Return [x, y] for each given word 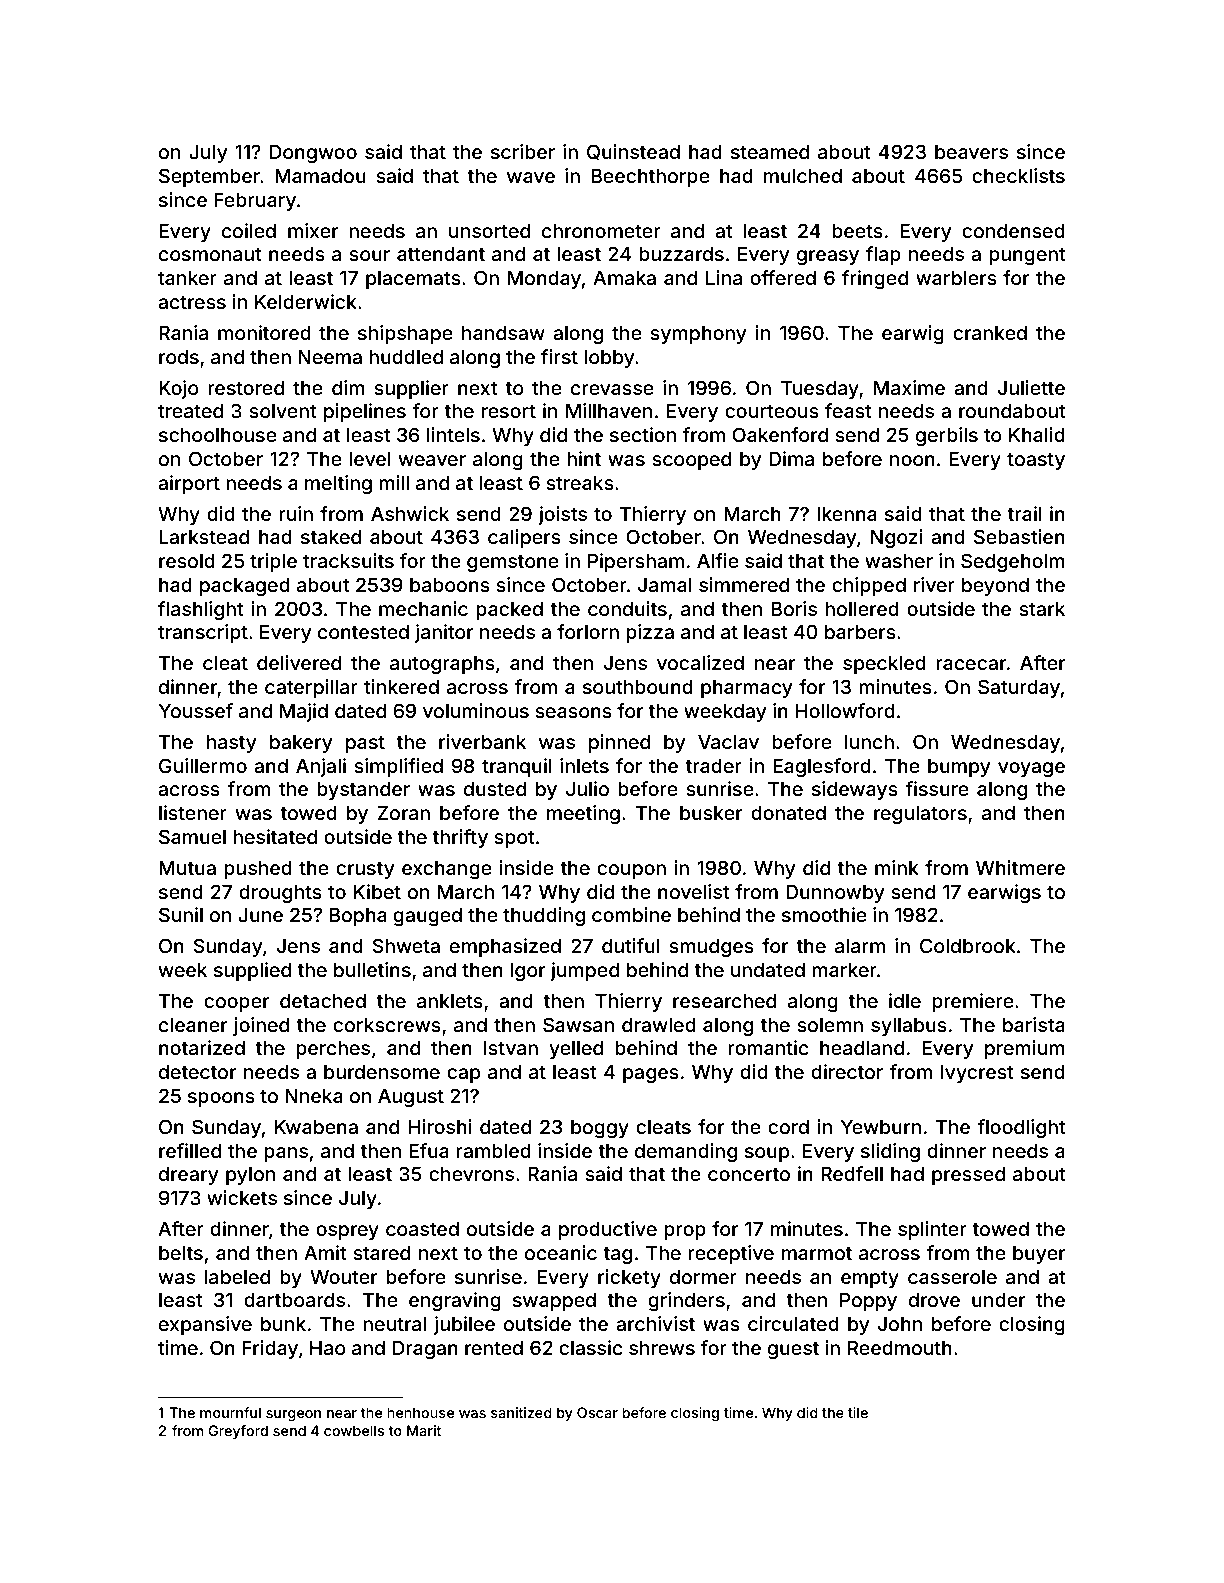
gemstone [513, 563]
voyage [1031, 769]
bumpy [959, 768]
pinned [619, 743]
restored [246, 388]
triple [273, 562]
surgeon [293, 1415]
